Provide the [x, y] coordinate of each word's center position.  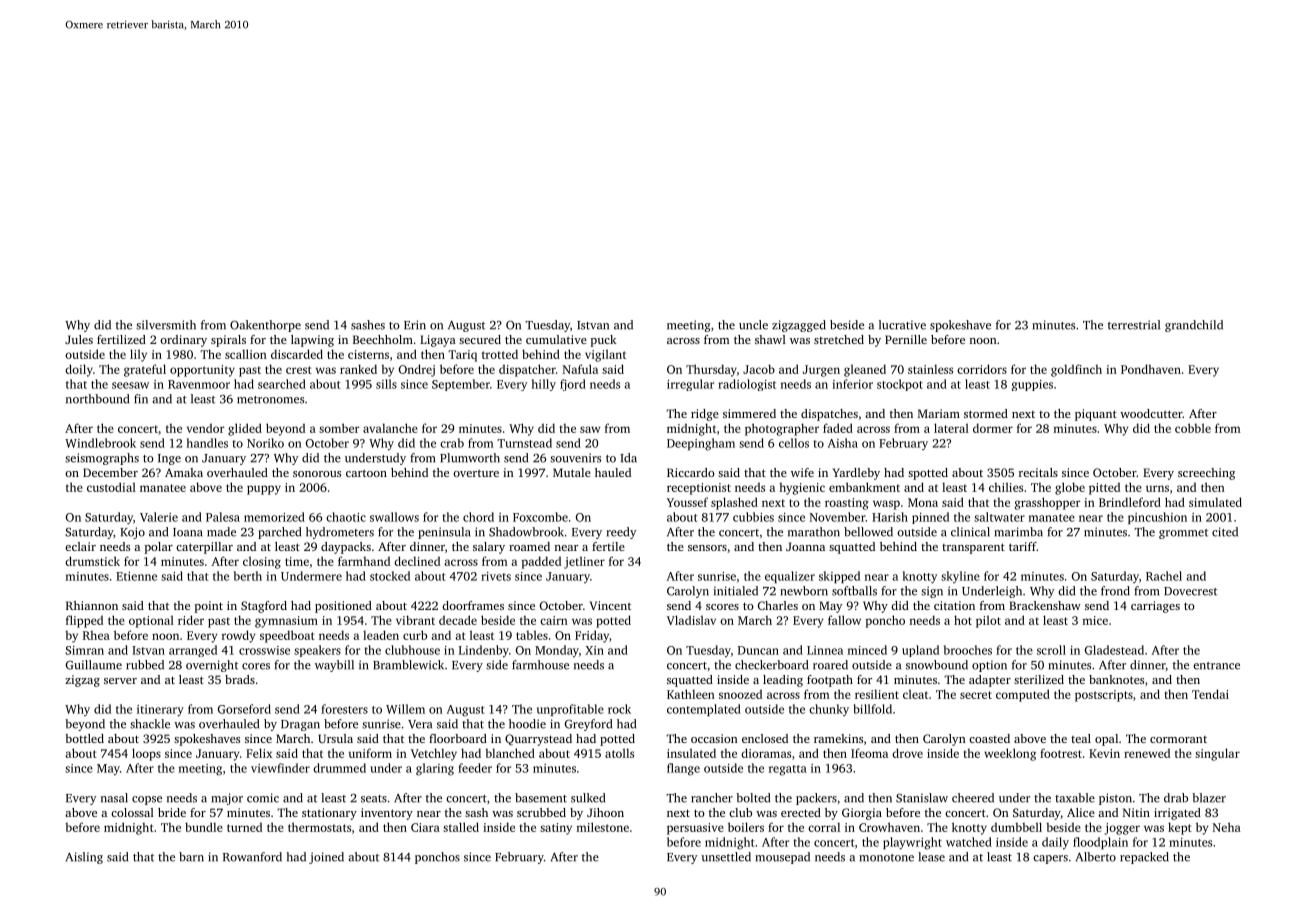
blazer [1209, 798]
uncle [753, 325]
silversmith [166, 325]
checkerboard [771, 665]
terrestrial [1134, 325]
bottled [84, 738]
